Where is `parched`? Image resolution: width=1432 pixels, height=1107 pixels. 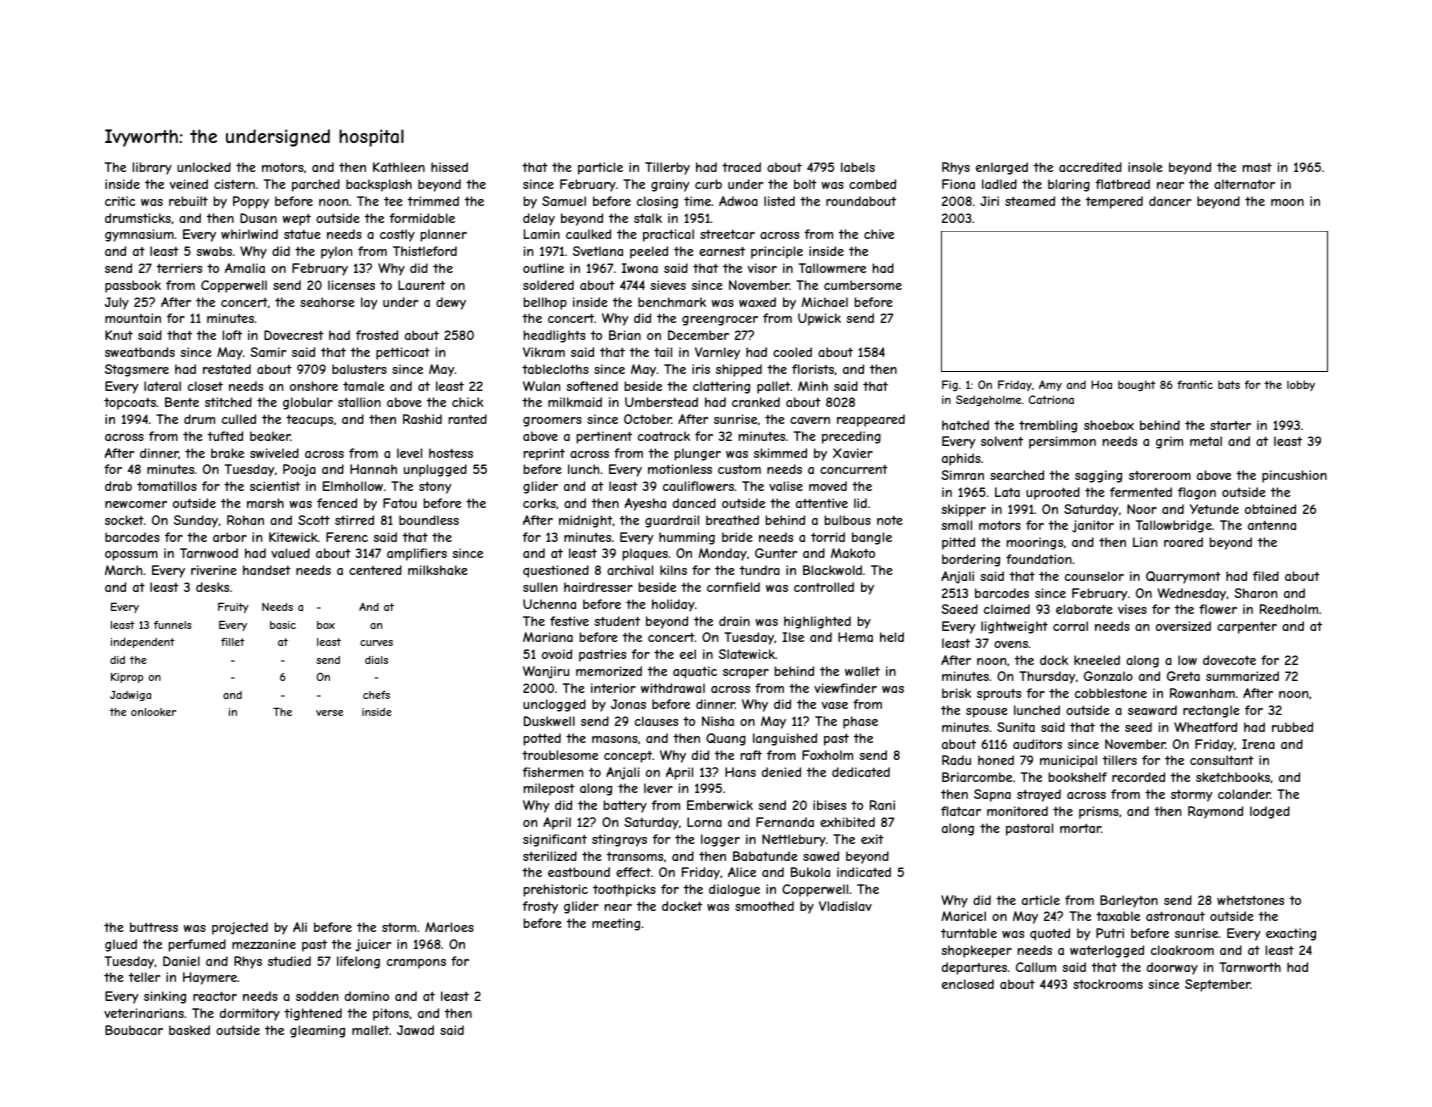
parched is located at coordinates (316, 185).
